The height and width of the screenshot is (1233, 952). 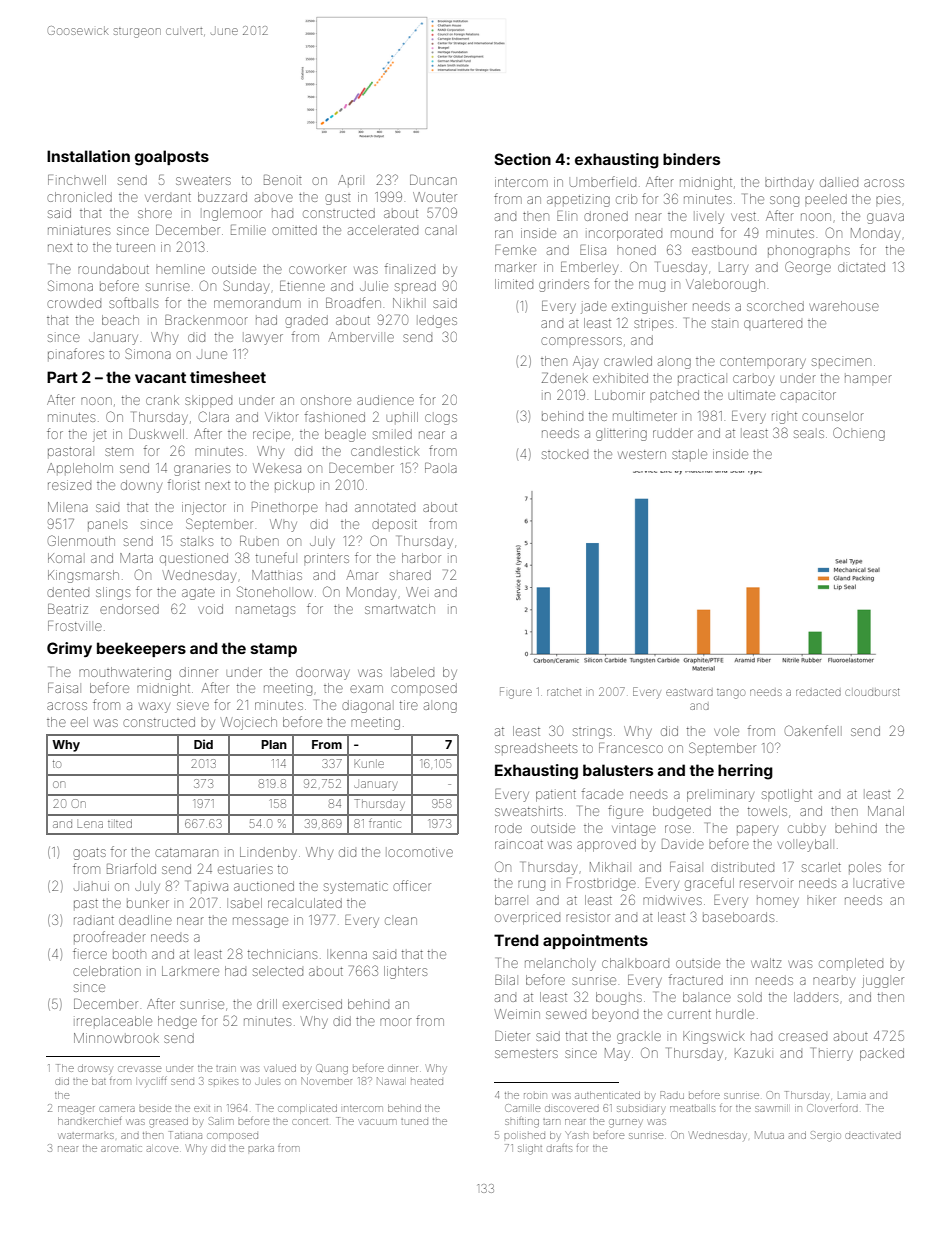 I want to click on dallied, so click(x=839, y=182).
